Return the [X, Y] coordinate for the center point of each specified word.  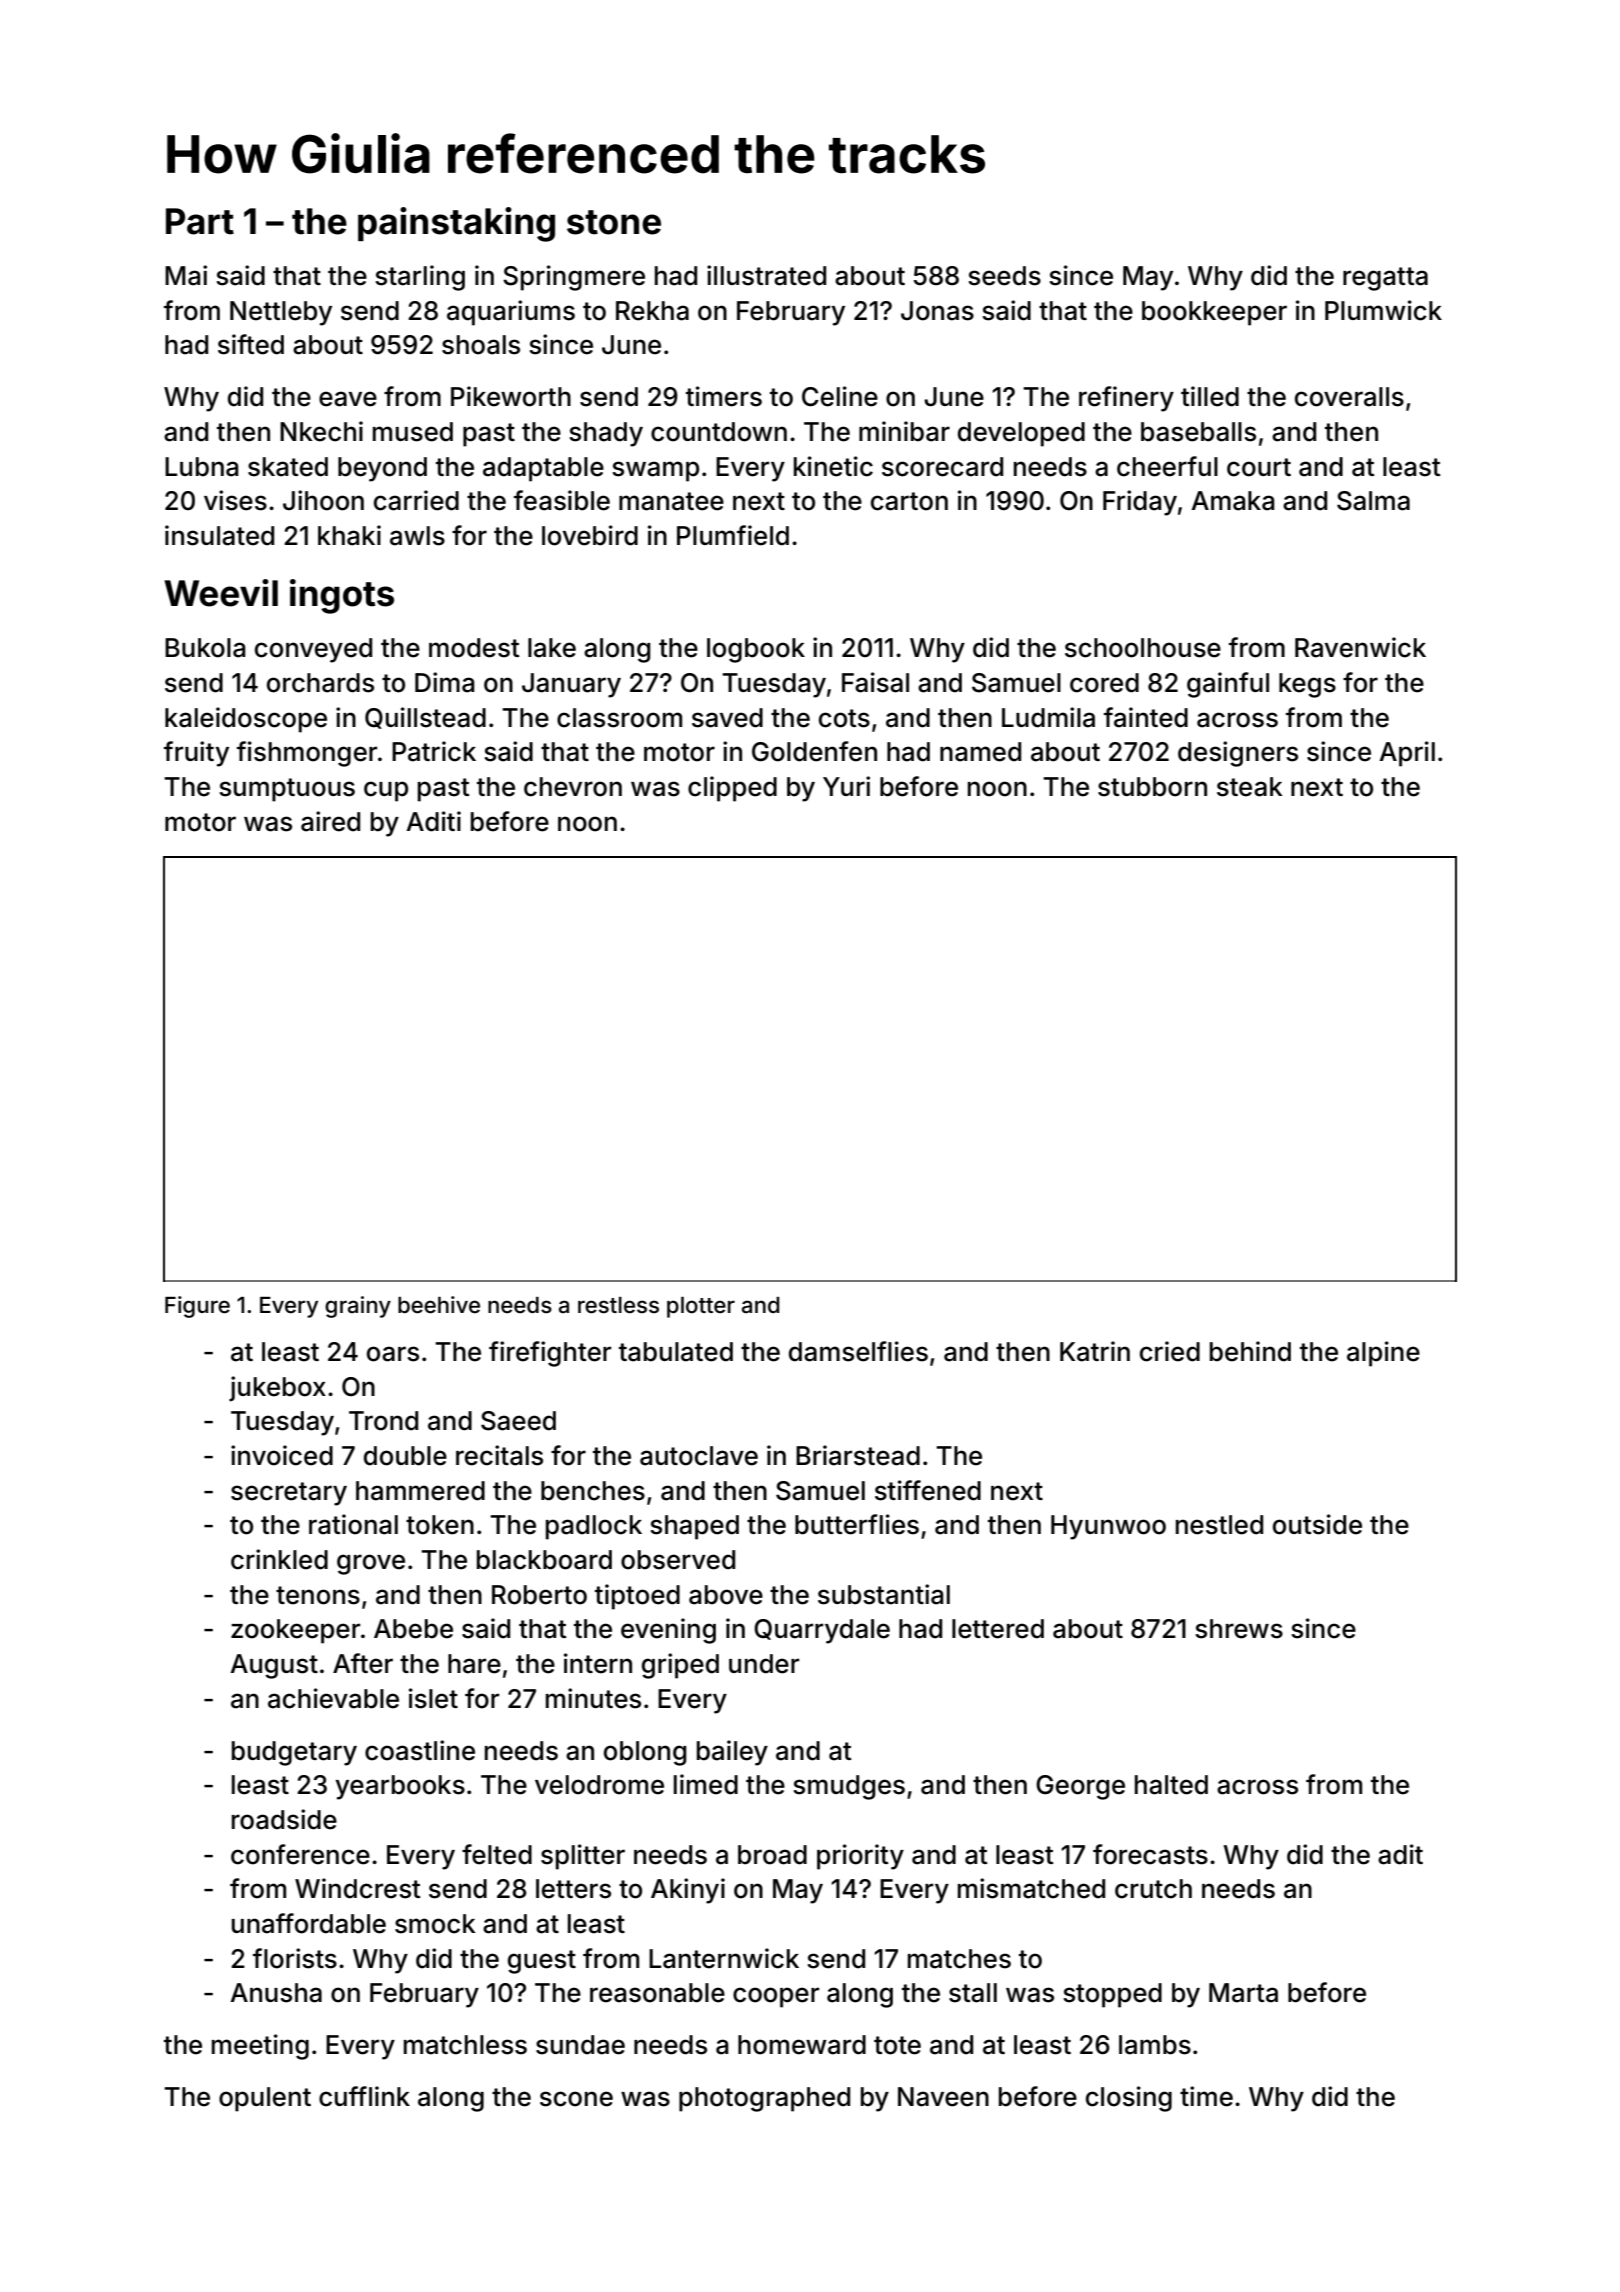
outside [1317, 1524]
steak [1250, 787]
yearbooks [400, 1787]
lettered [998, 1629]
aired [330, 821]
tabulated [676, 1352]
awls [417, 536]
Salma [1373, 501]
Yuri [846, 786]
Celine [840, 396]
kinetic [833, 466]
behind [1250, 1351]
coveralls [1349, 397]
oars [393, 1354]
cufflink [364, 2096]
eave [348, 399]
